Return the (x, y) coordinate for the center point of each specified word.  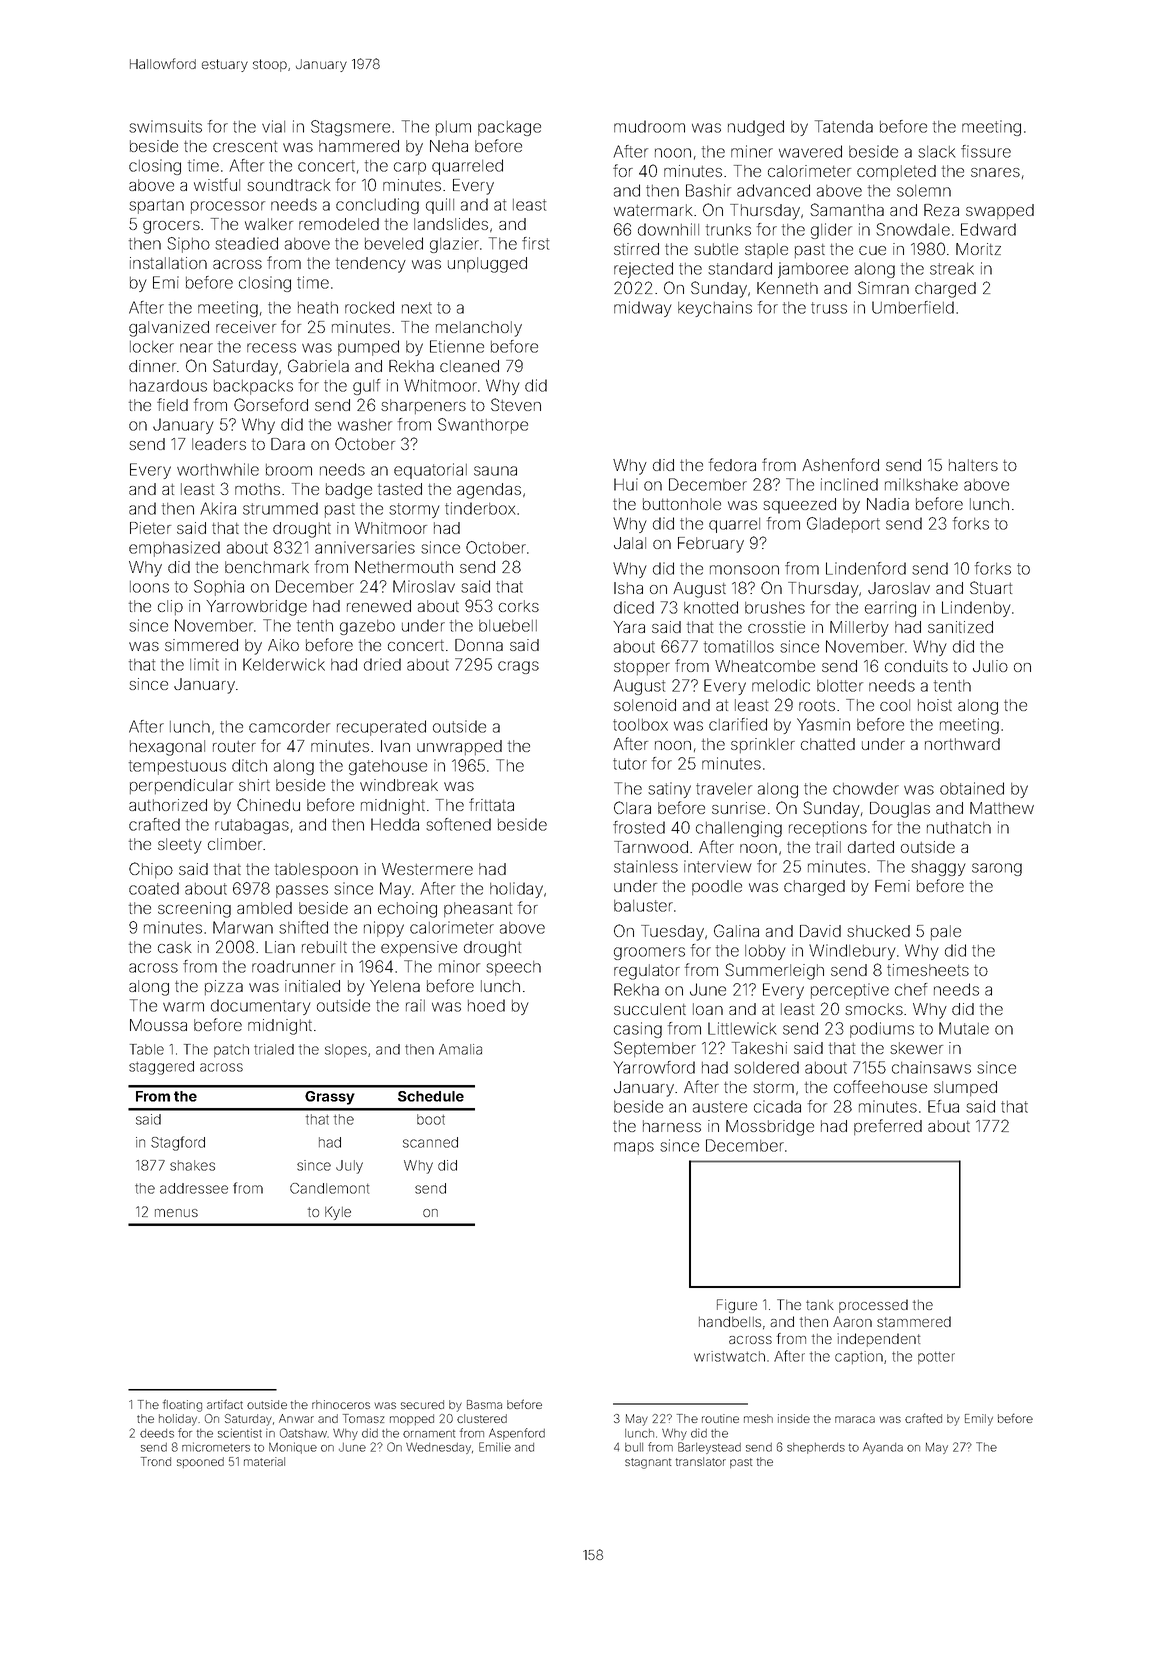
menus (176, 1213)
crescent (245, 146)
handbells (730, 1321)
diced (634, 607)
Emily (979, 1420)
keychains (715, 309)
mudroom (649, 126)
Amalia (460, 1049)
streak (952, 269)
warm (183, 1007)
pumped (368, 348)
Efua (943, 1106)
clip (170, 607)
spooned (200, 1462)
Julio (990, 666)
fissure (986, 151)
